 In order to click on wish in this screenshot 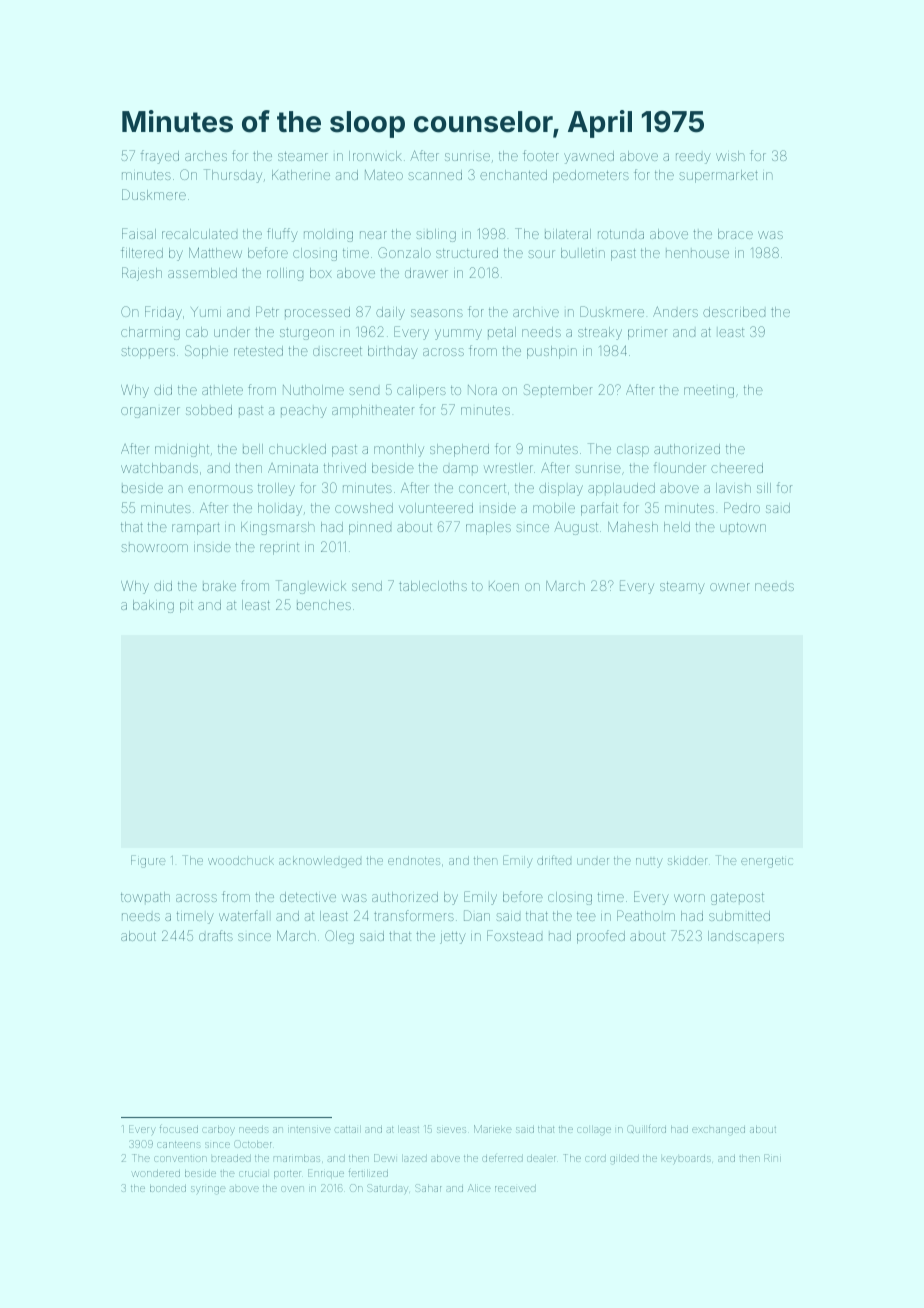, I will do `click(730, 156)`.
